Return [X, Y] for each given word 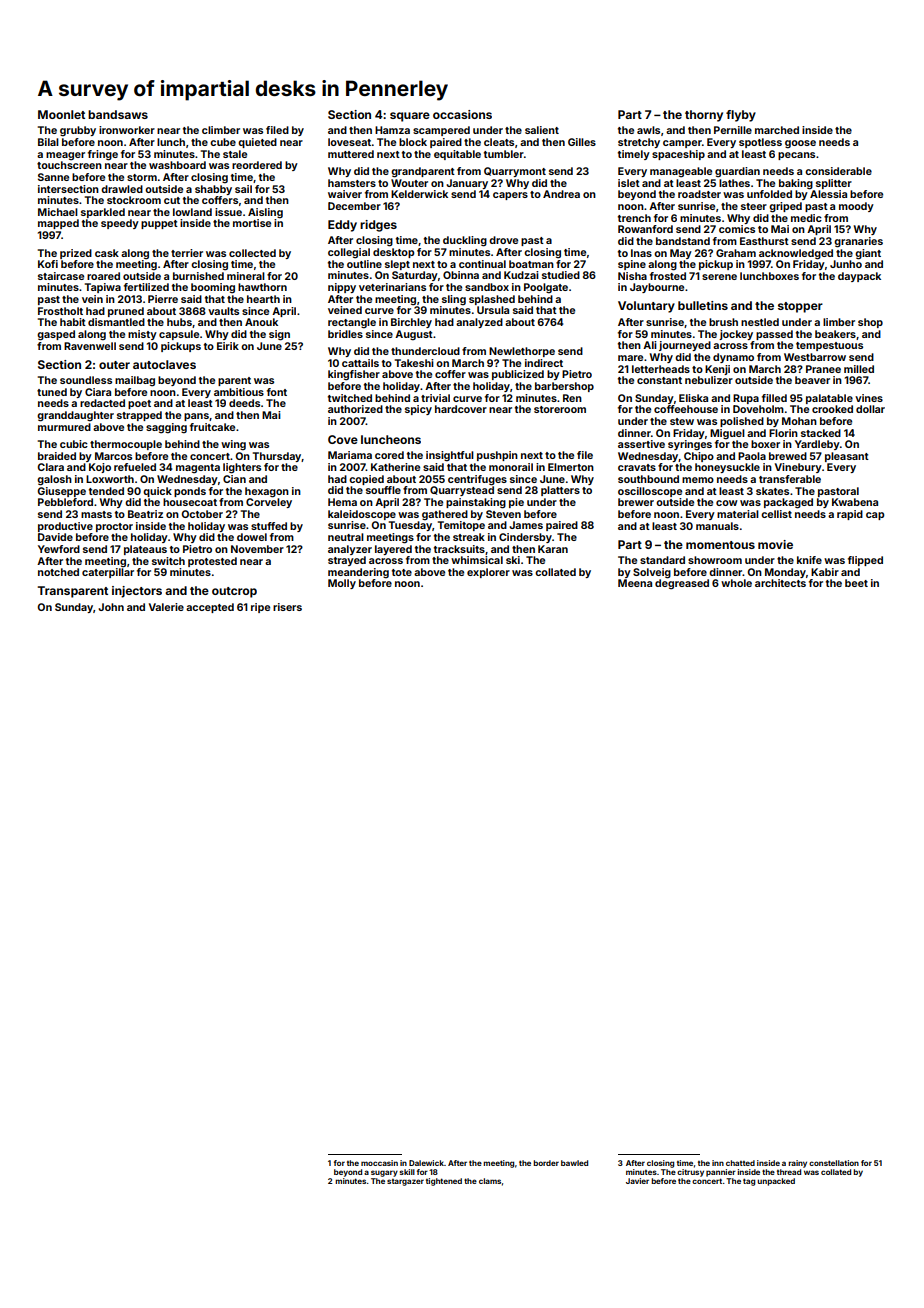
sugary [384, 1173]
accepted [210, 608]
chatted [740, 1163]
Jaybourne [657, 288]
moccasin [379, 1163]
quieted [257, 143]
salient [542, 130]
